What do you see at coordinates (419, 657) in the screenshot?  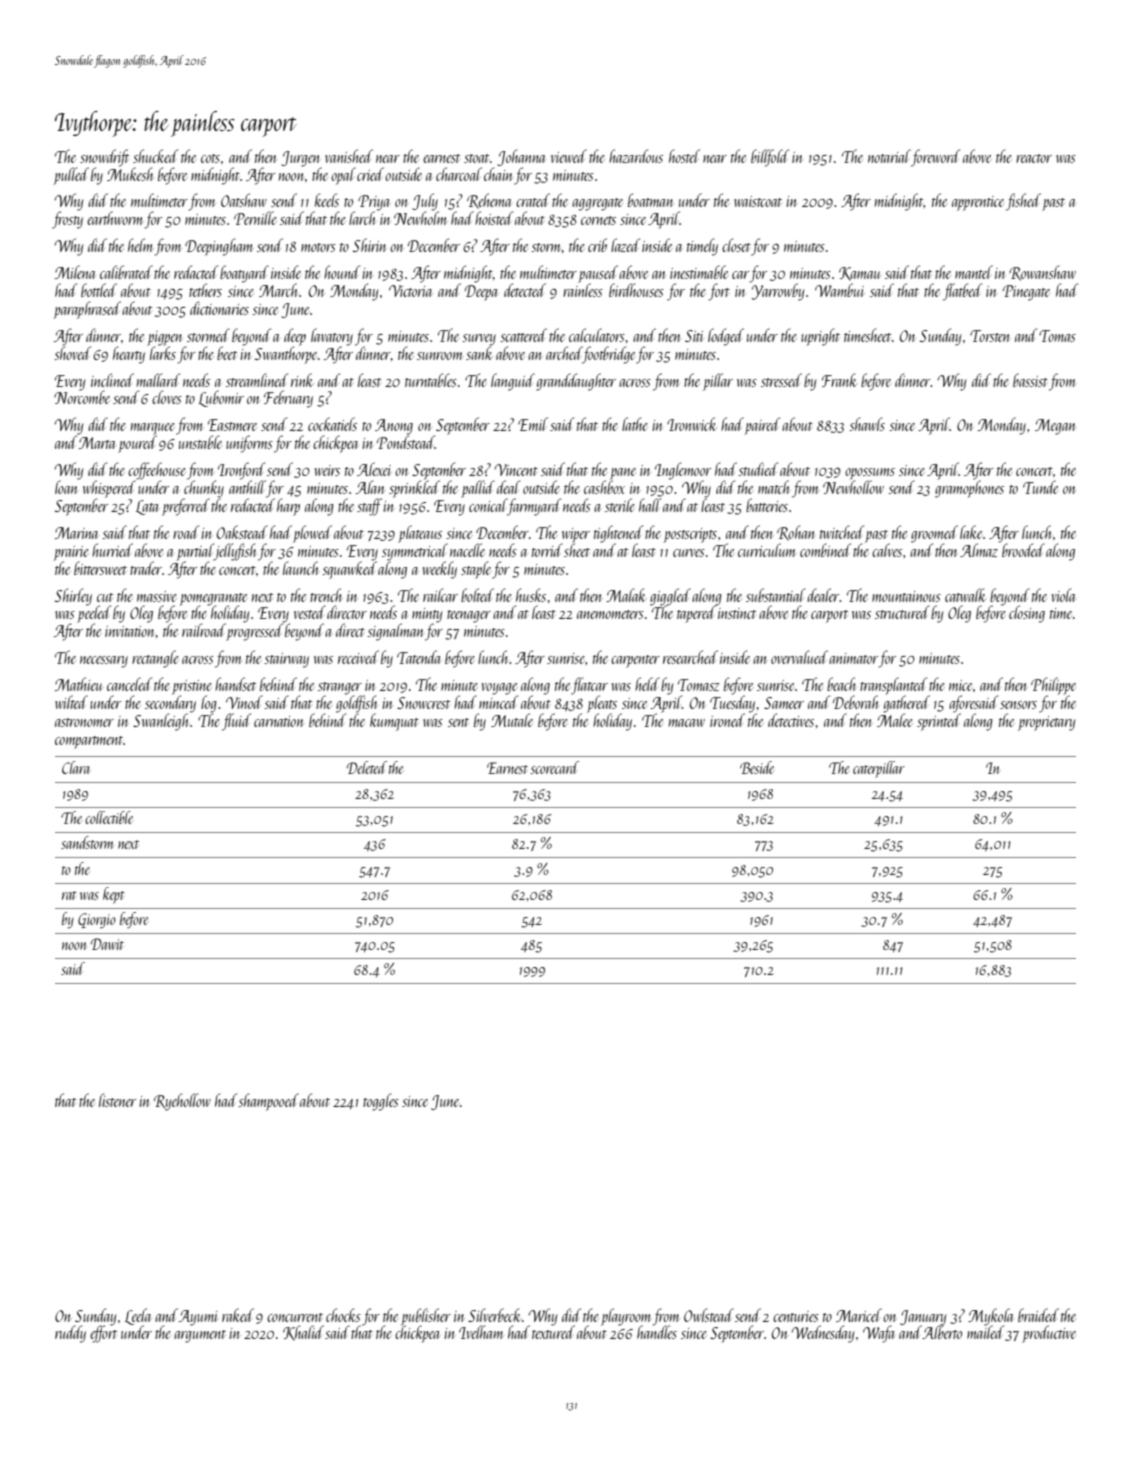 I see `Tatenda` at bounding box center [419, 657].
